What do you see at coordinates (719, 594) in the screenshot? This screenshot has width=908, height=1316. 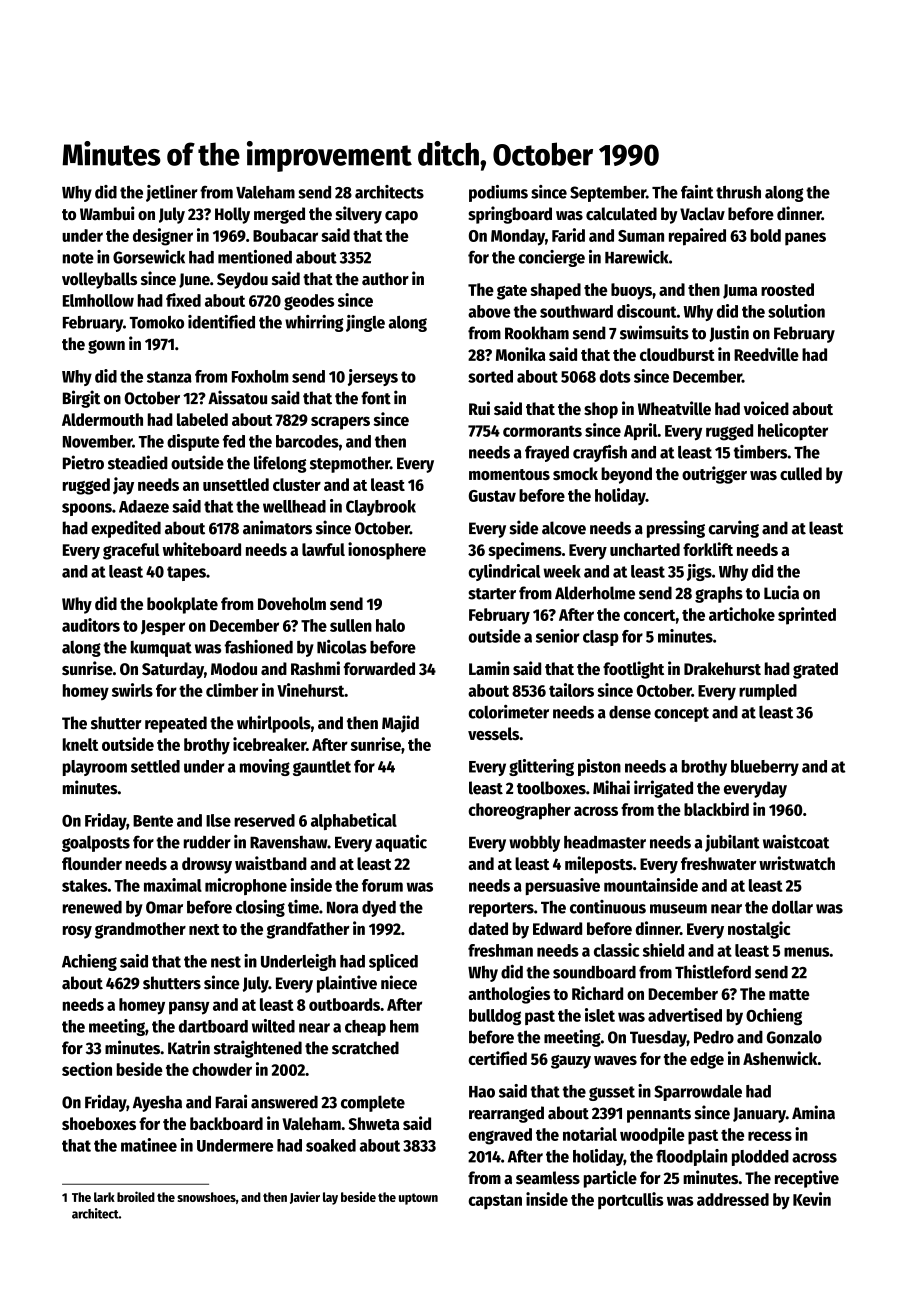 I see `graphs` at bounding box center [719, 594].
